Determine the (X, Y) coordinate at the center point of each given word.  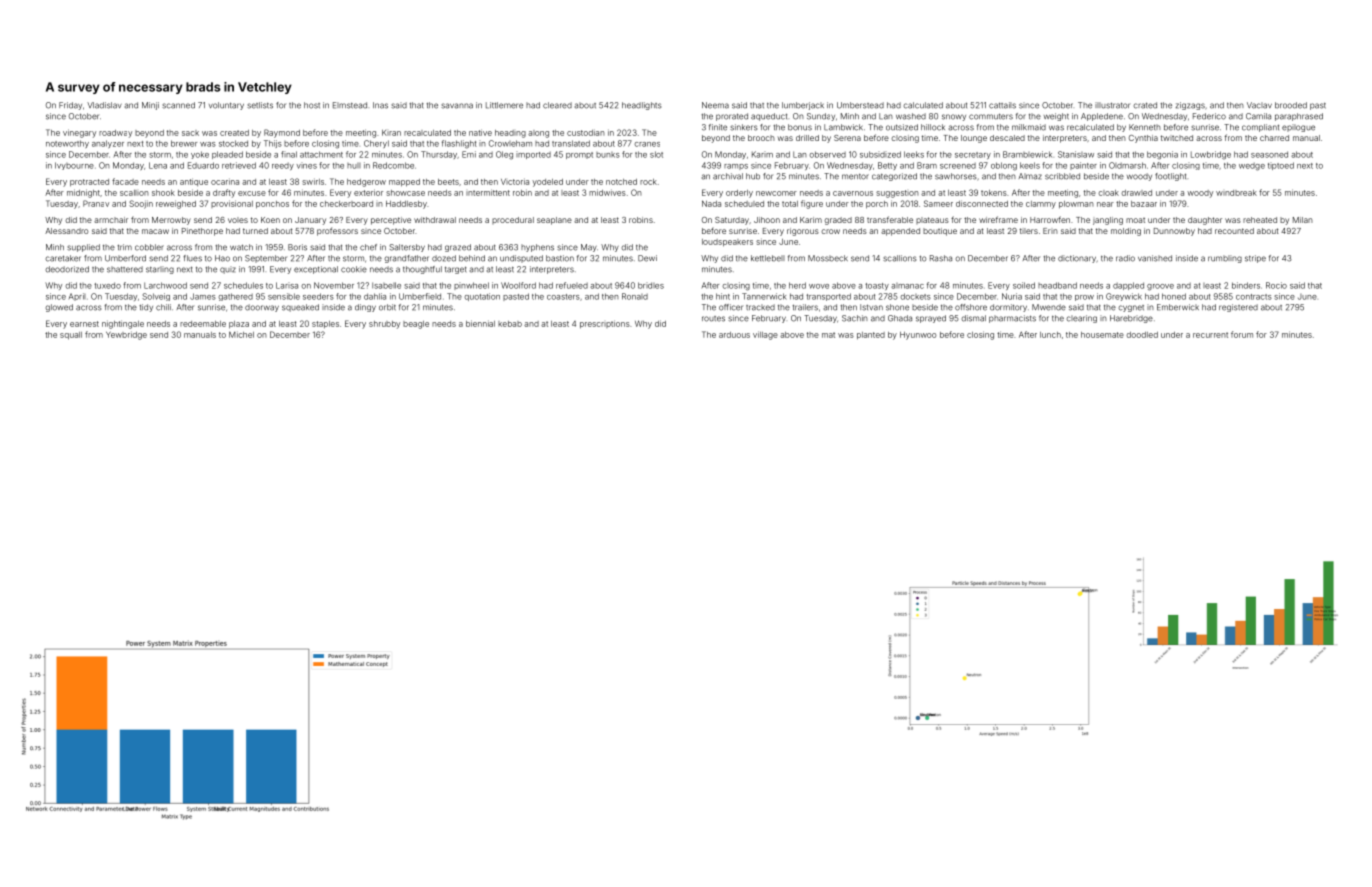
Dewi (647, 258)
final (289, 154)
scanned (178, 105)
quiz (228, 270)
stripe (1255, 259)
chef (368, 247)
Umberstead (860, 105)
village (765, 335)
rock (648, 182)
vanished (1155, 258)
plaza (239, 325)
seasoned (1269, 154)
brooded (1291, 105)
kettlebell (768, 258)
